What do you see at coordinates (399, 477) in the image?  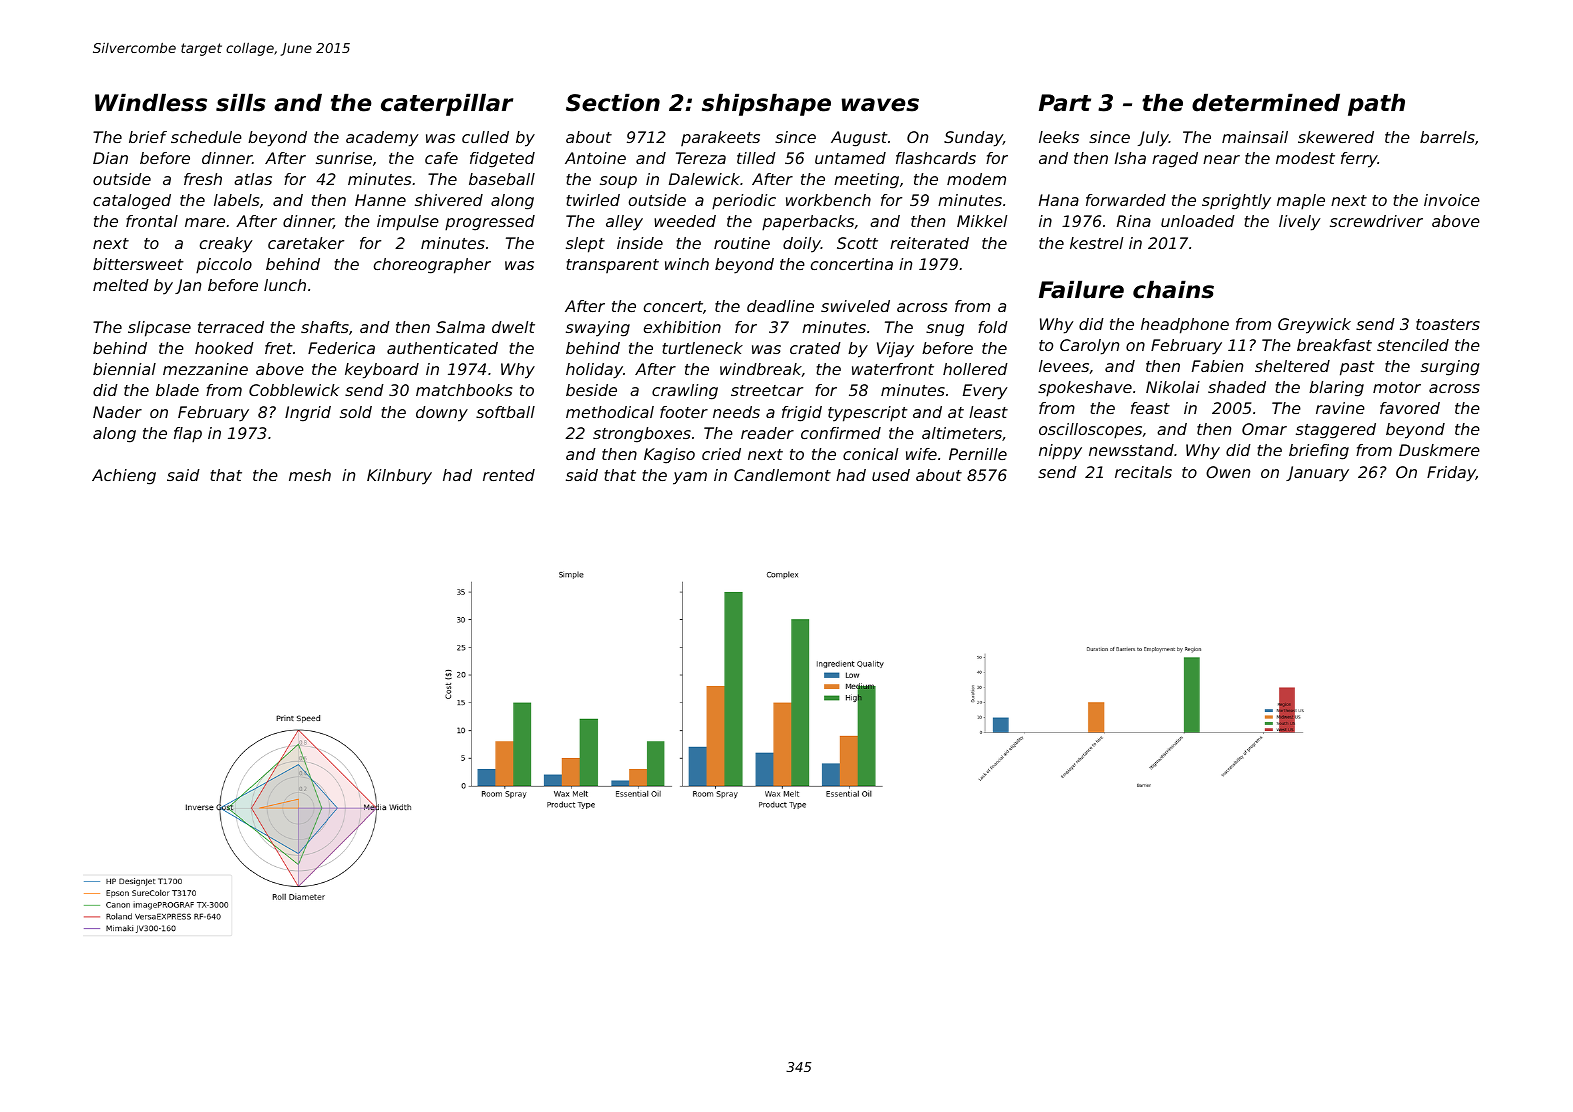 I see `Kilnbury` at bounding box center [399, 477].
